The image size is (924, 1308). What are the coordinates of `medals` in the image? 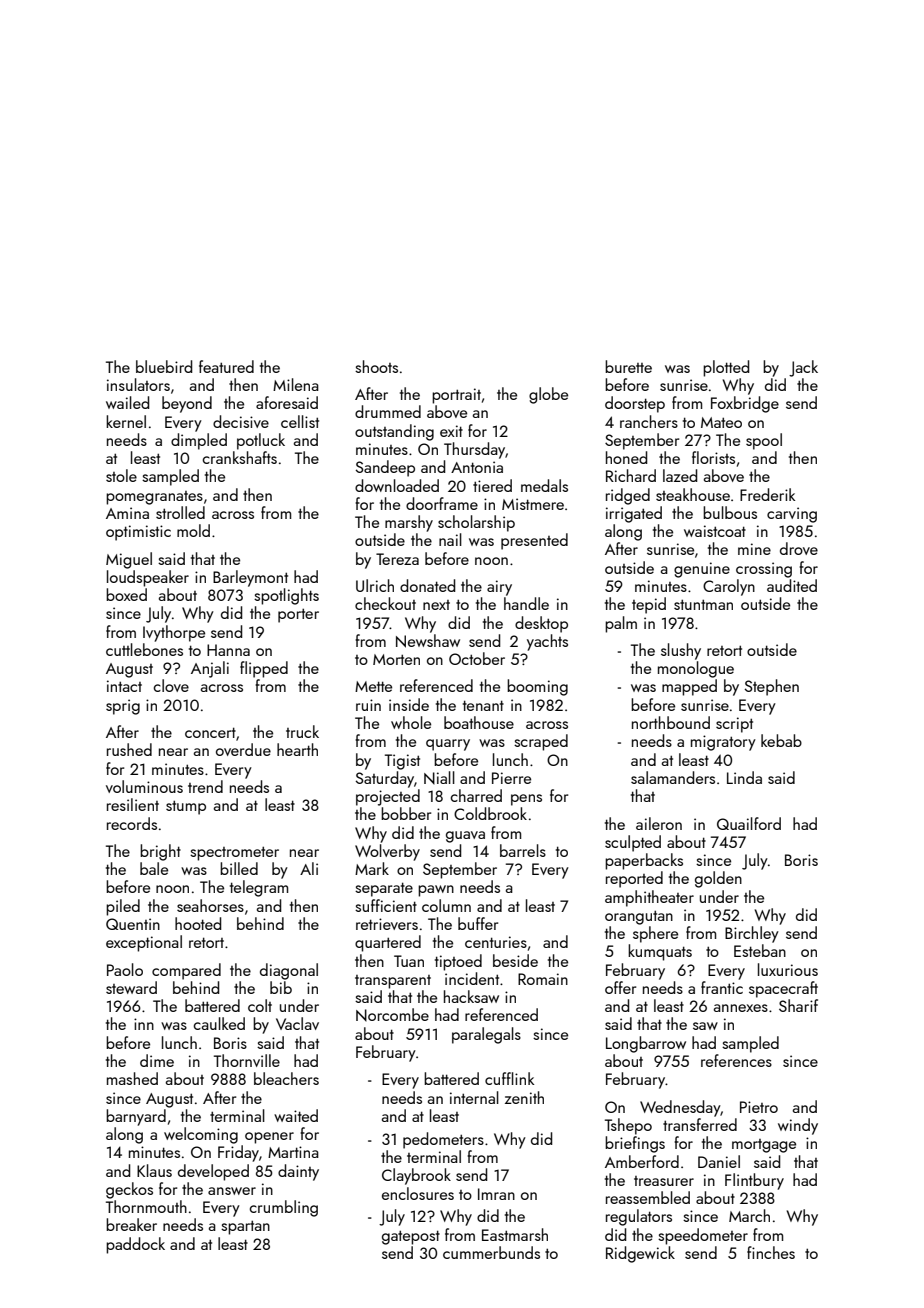 It's located at (544, 485).
